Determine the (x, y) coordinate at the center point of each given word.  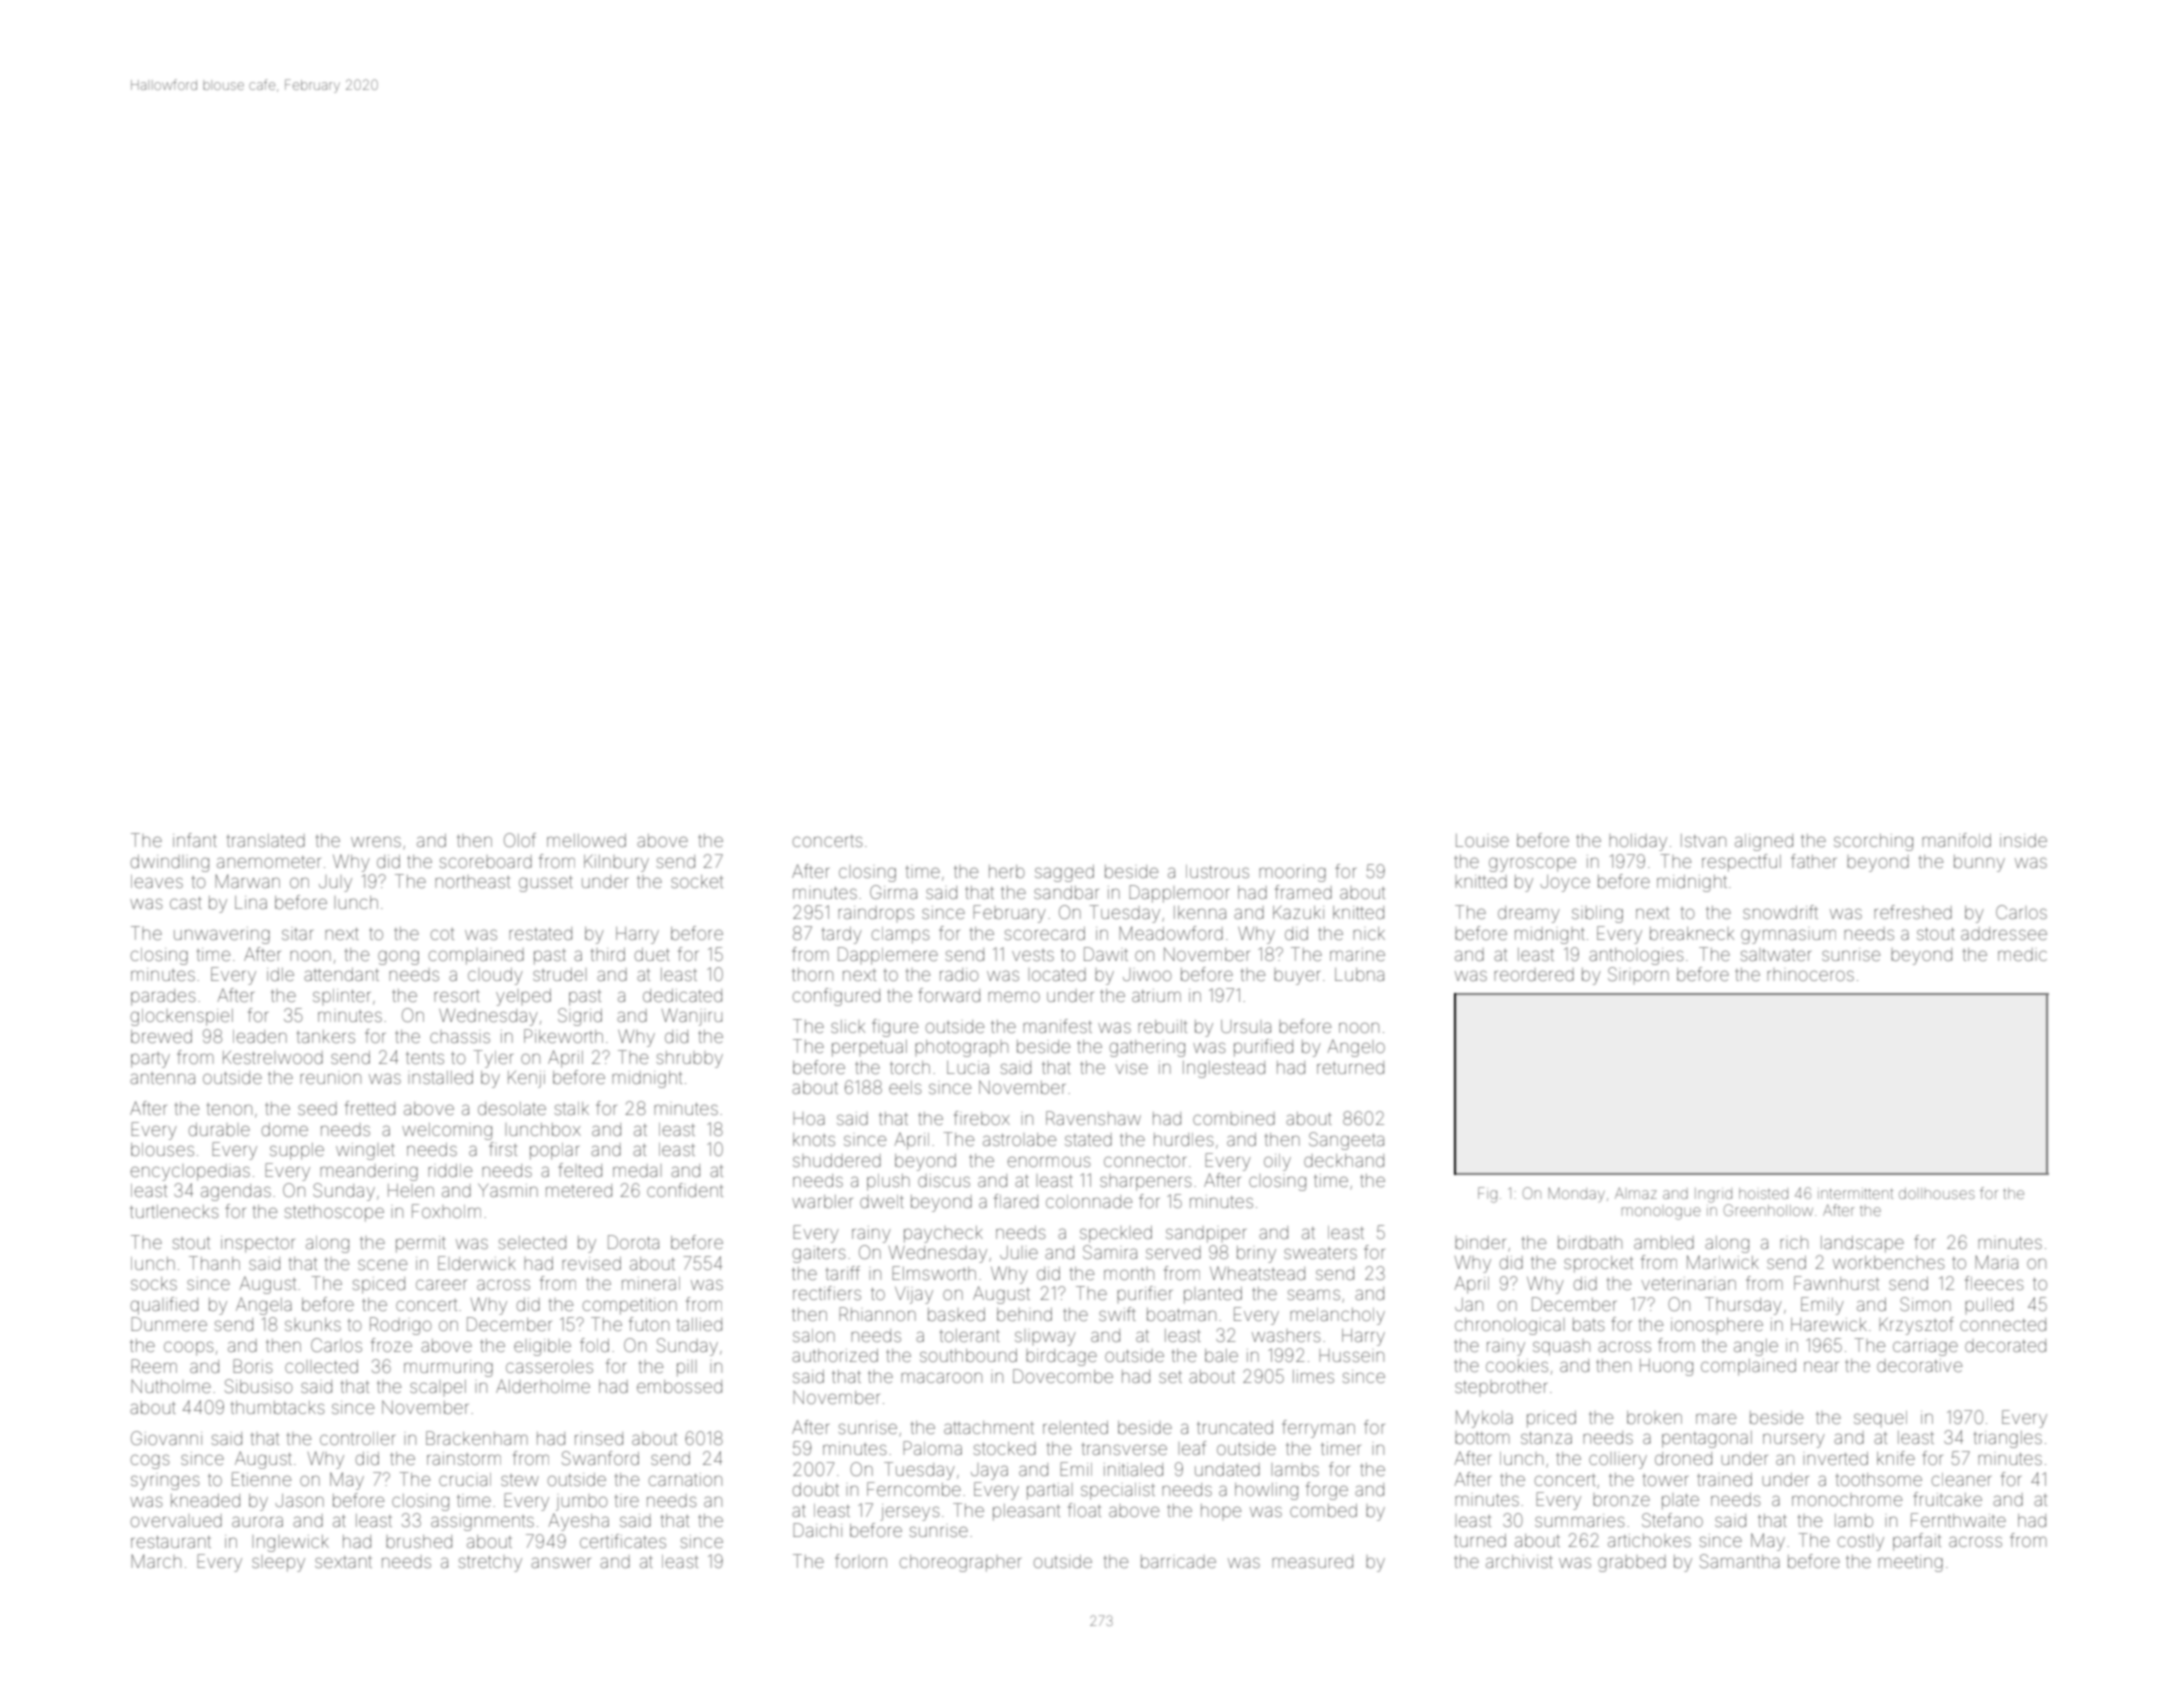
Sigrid (580, 1017)
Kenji (526, 1079)
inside (2023, 840)
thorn (812, 974)
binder (1480, 1242)
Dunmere (169, 1324)
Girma (893, 892)
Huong (1666, 1367)
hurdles (1184, 1139)
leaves (157, 881)
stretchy (490, 1564)
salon (814, 1335)
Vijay (914, 1295)
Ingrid (1713, 1195)
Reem (154, 1366)
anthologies (1636, 956)
